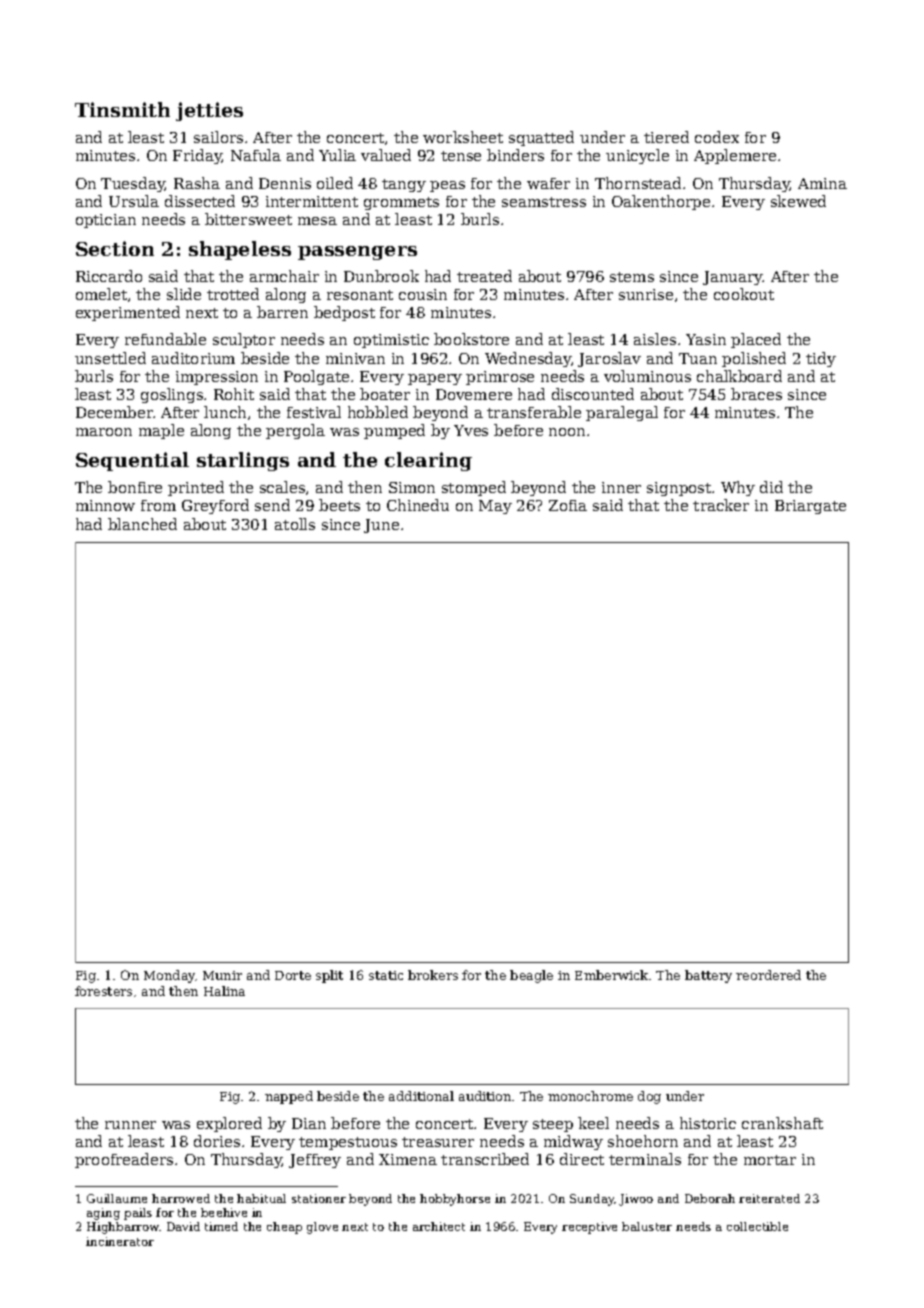 This screenshot has height=1308, width=924. What do you see at coordinates (421, 1096) in the screenshot?
I see `additional` at bounding box center [421, 1096].
